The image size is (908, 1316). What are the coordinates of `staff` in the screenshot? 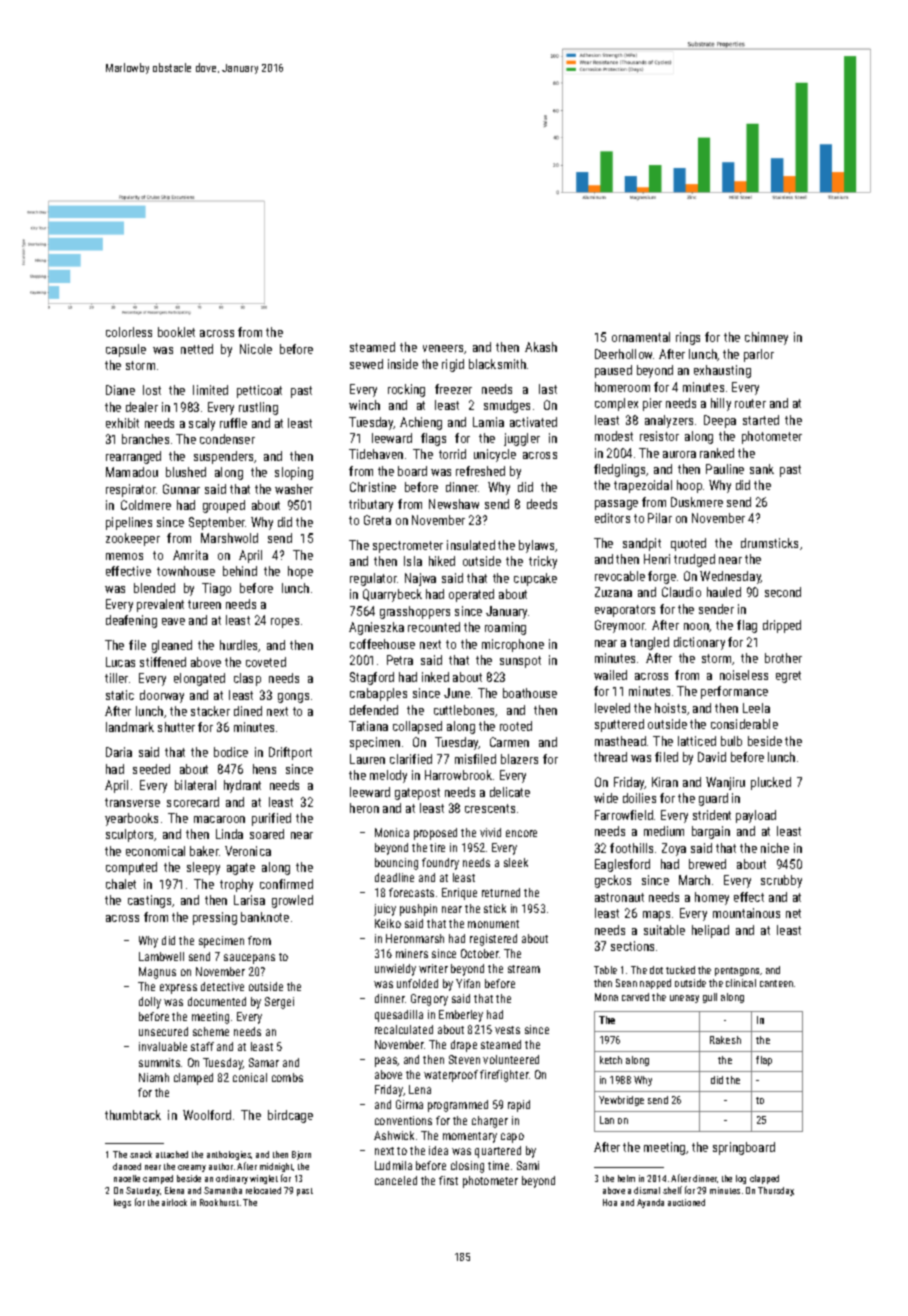 It's located at (202, 1046).
